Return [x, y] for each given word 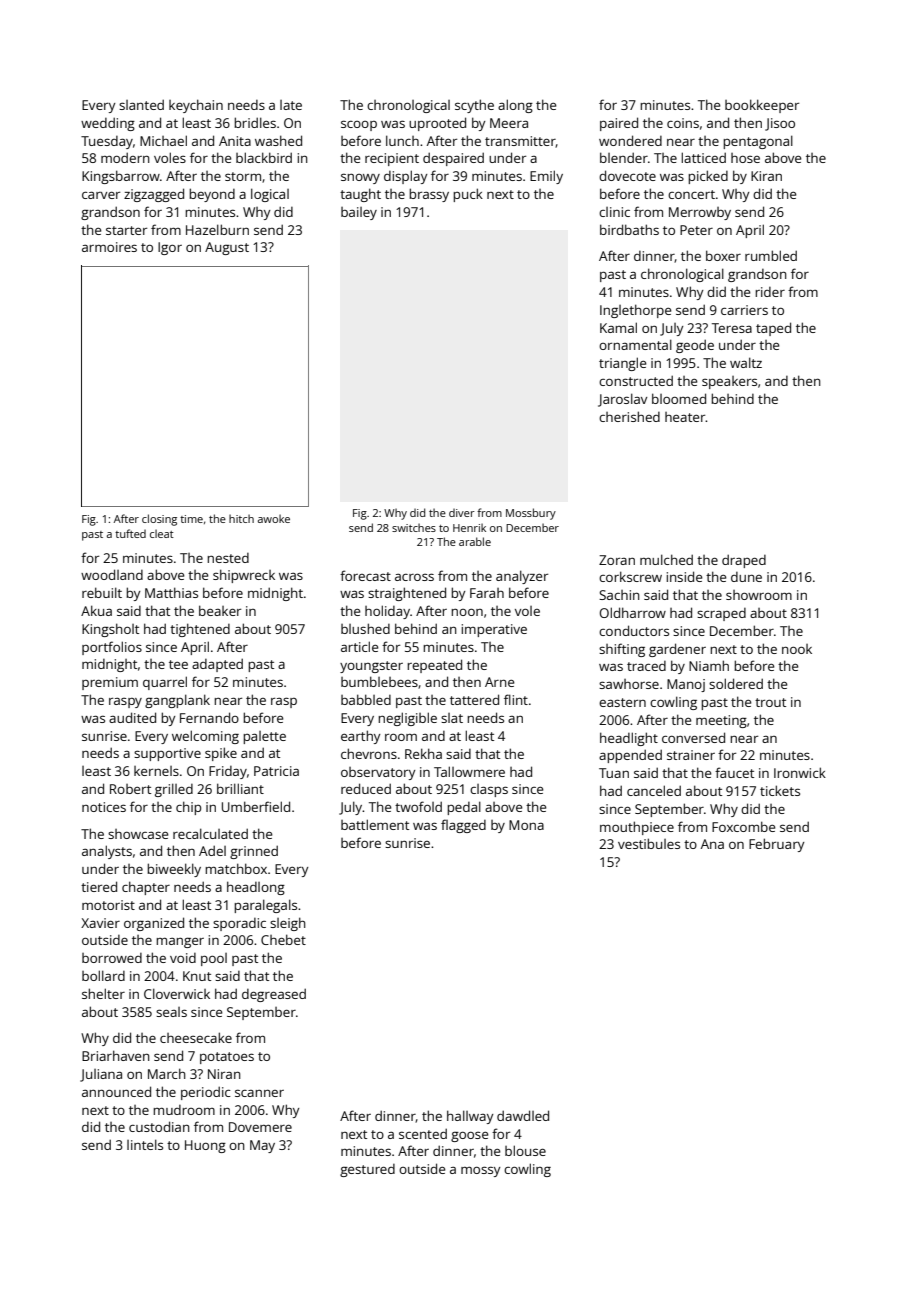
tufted [130, 533]
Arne [499, 682]
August [227, 248]
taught [360, 195]
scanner [259, 1093]
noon [467, 612]
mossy [480, 1171]
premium [110, 683]
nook [797, 649]
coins [683, 123]
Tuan [614, 773]
